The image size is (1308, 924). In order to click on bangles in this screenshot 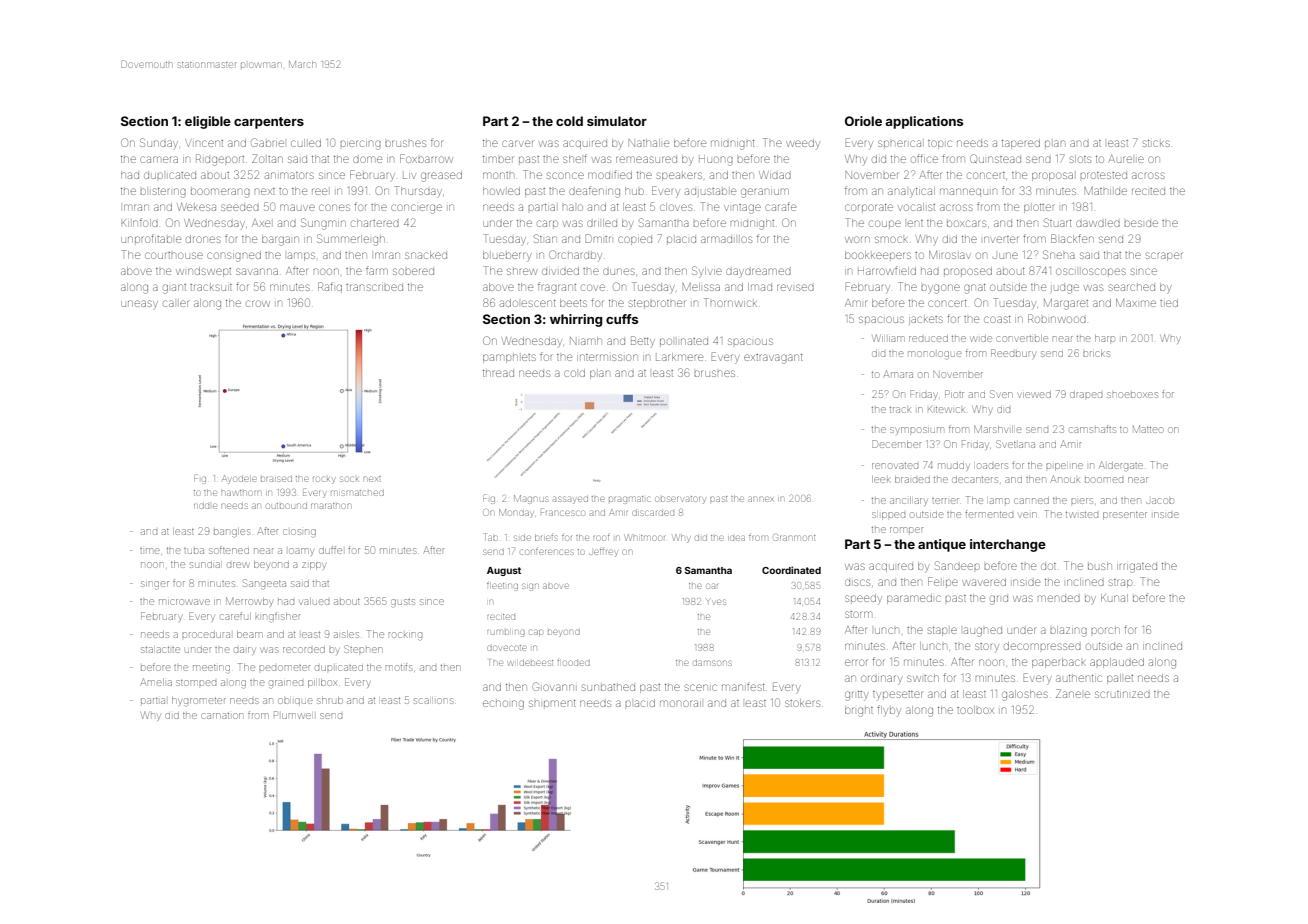, I will do `click(232, 533)`.
